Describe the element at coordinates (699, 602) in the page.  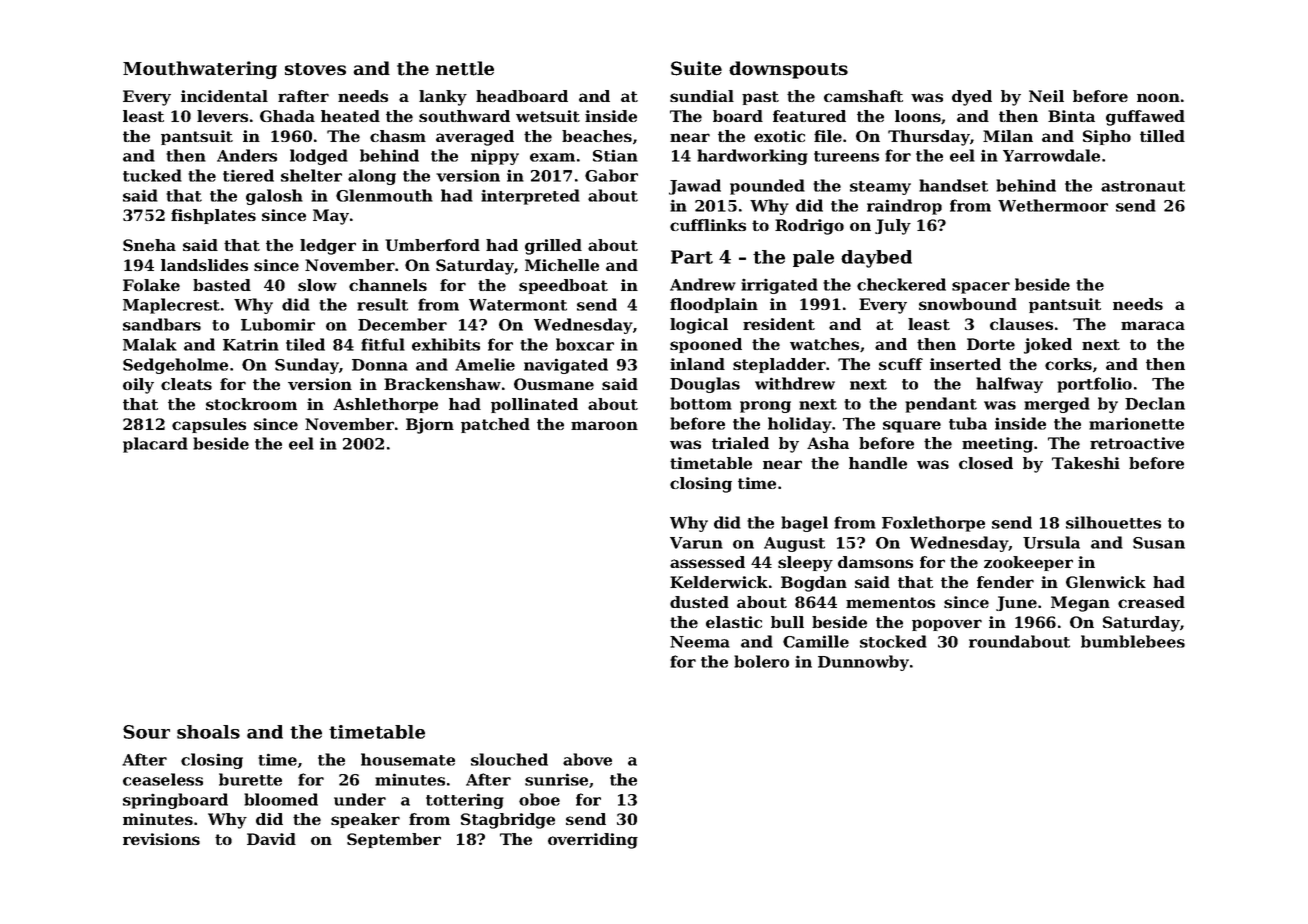
I see `dusted` at that location.
